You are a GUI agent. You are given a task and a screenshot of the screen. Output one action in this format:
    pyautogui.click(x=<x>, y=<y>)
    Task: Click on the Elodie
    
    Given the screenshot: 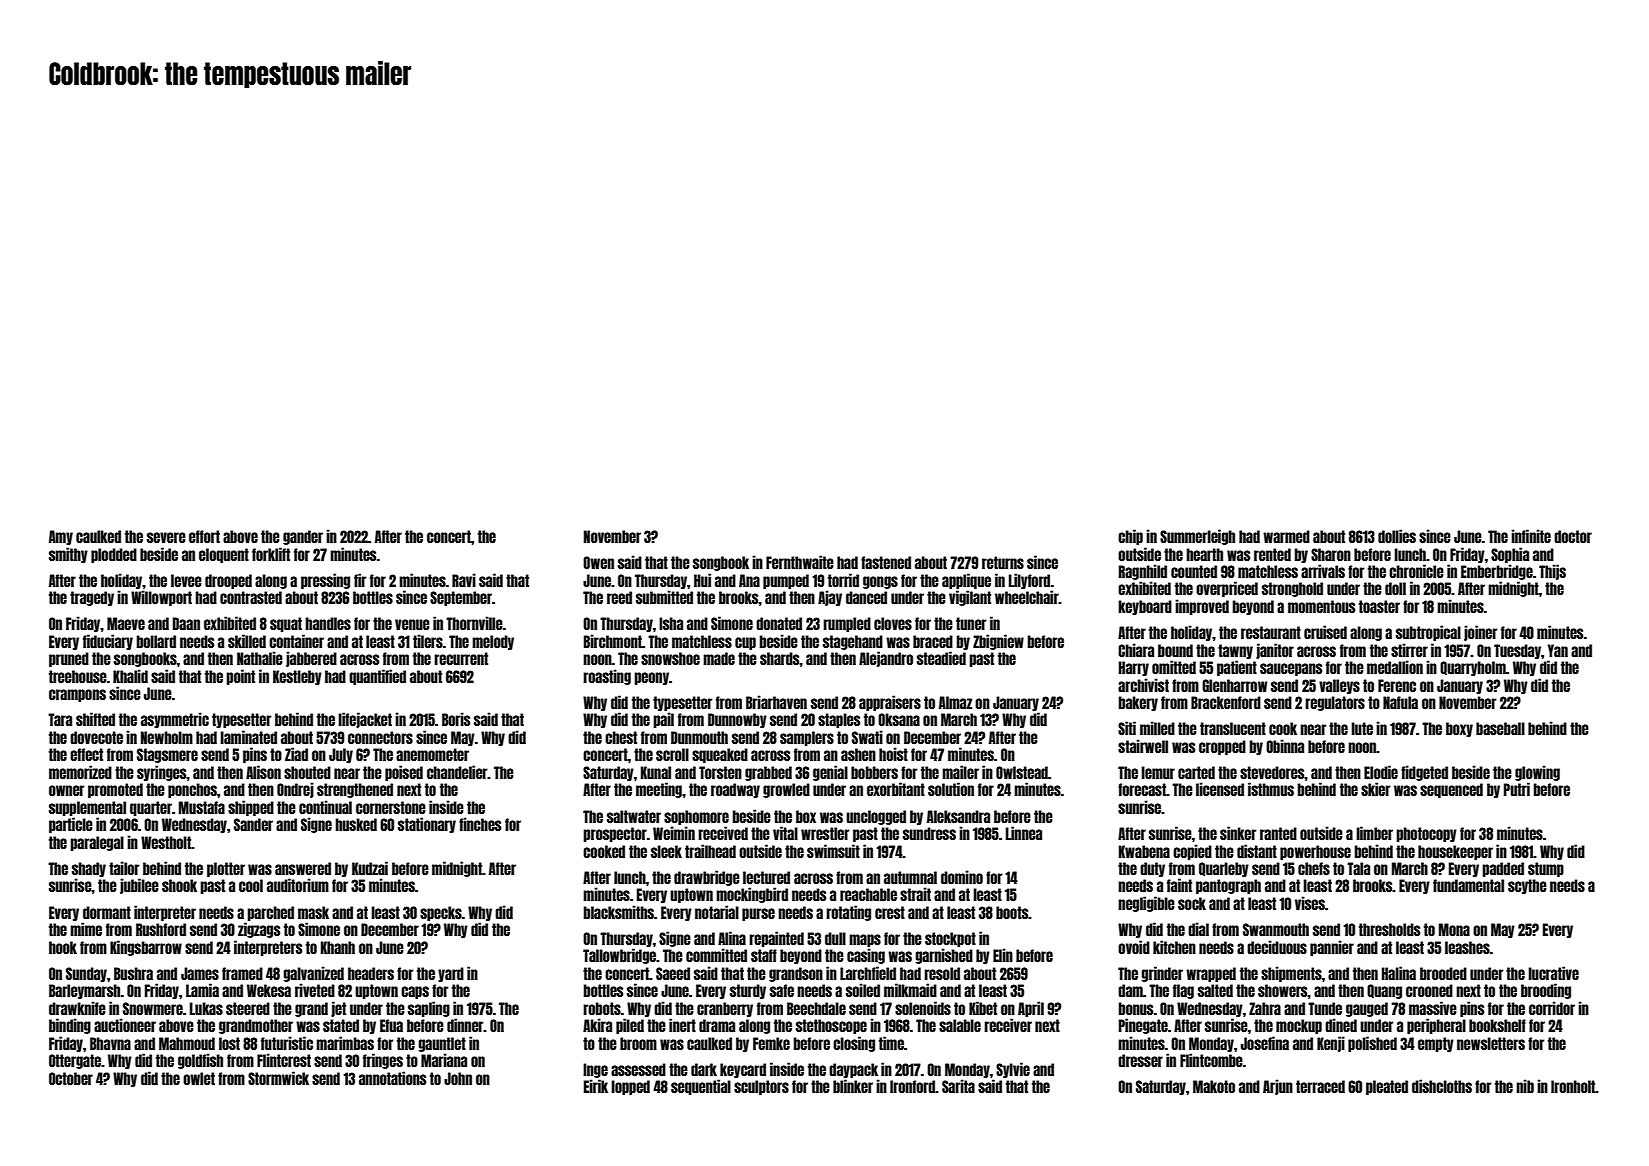 What is the action you would take?
    pyautogui.click(x=1381, y=772)
